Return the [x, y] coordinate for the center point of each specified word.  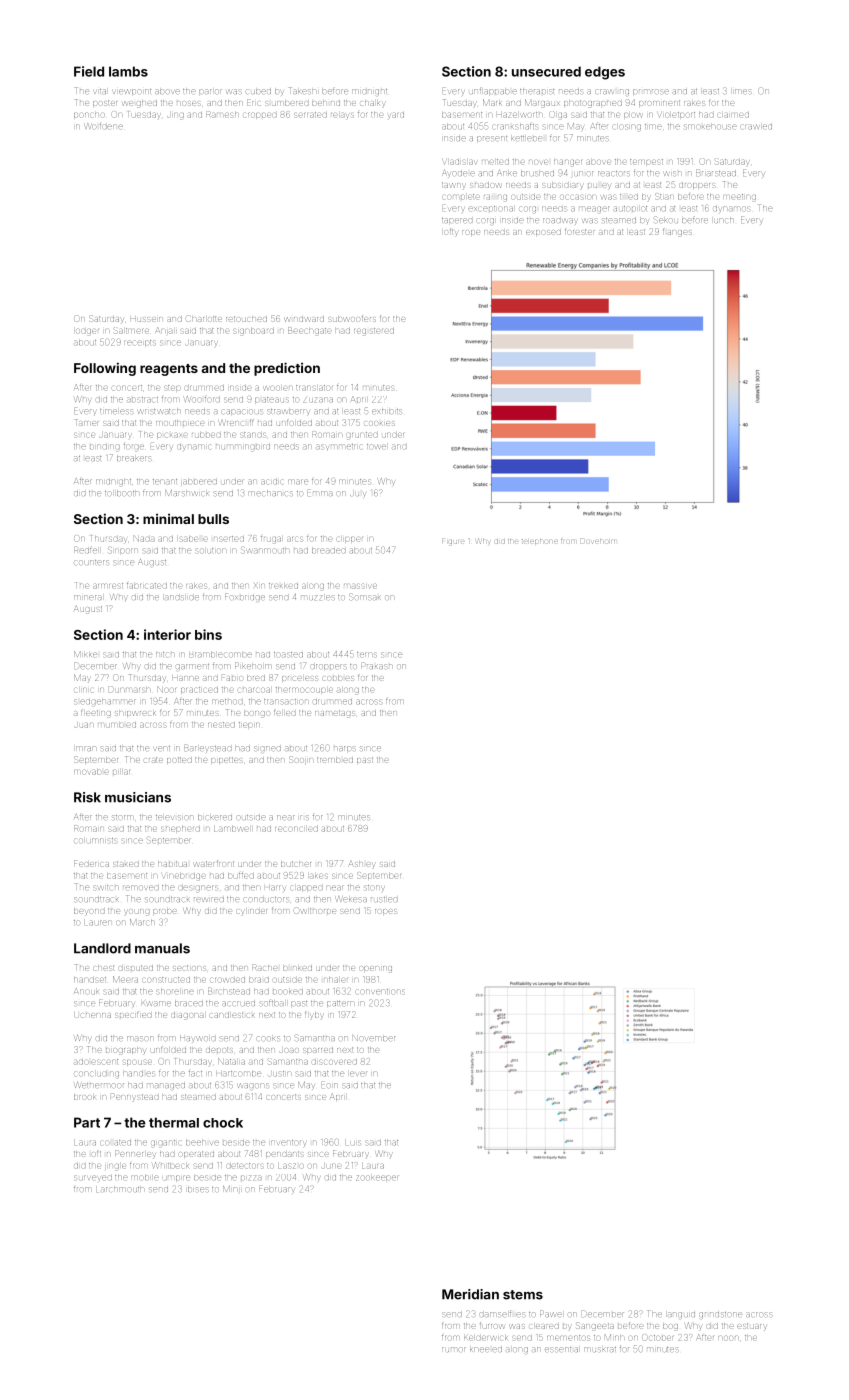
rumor [453, 1349]
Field [89, 71]
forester [579, 232]
